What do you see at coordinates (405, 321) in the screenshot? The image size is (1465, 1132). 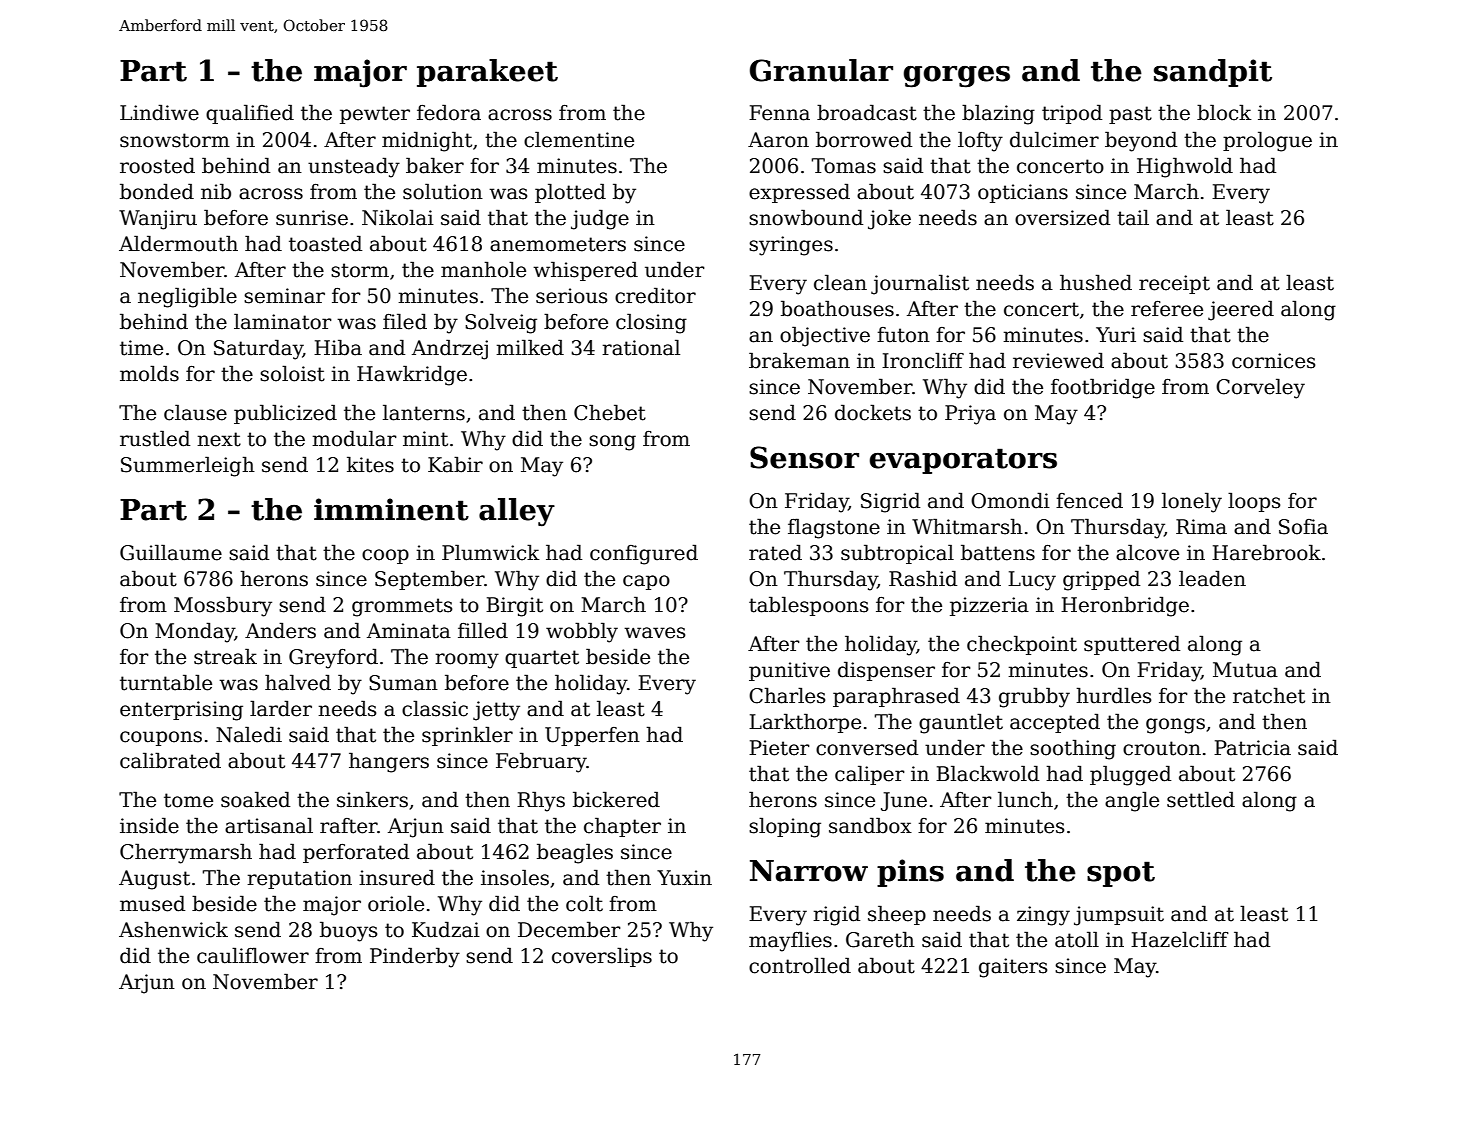 I see `filed` at bounding box center [405, 321].
